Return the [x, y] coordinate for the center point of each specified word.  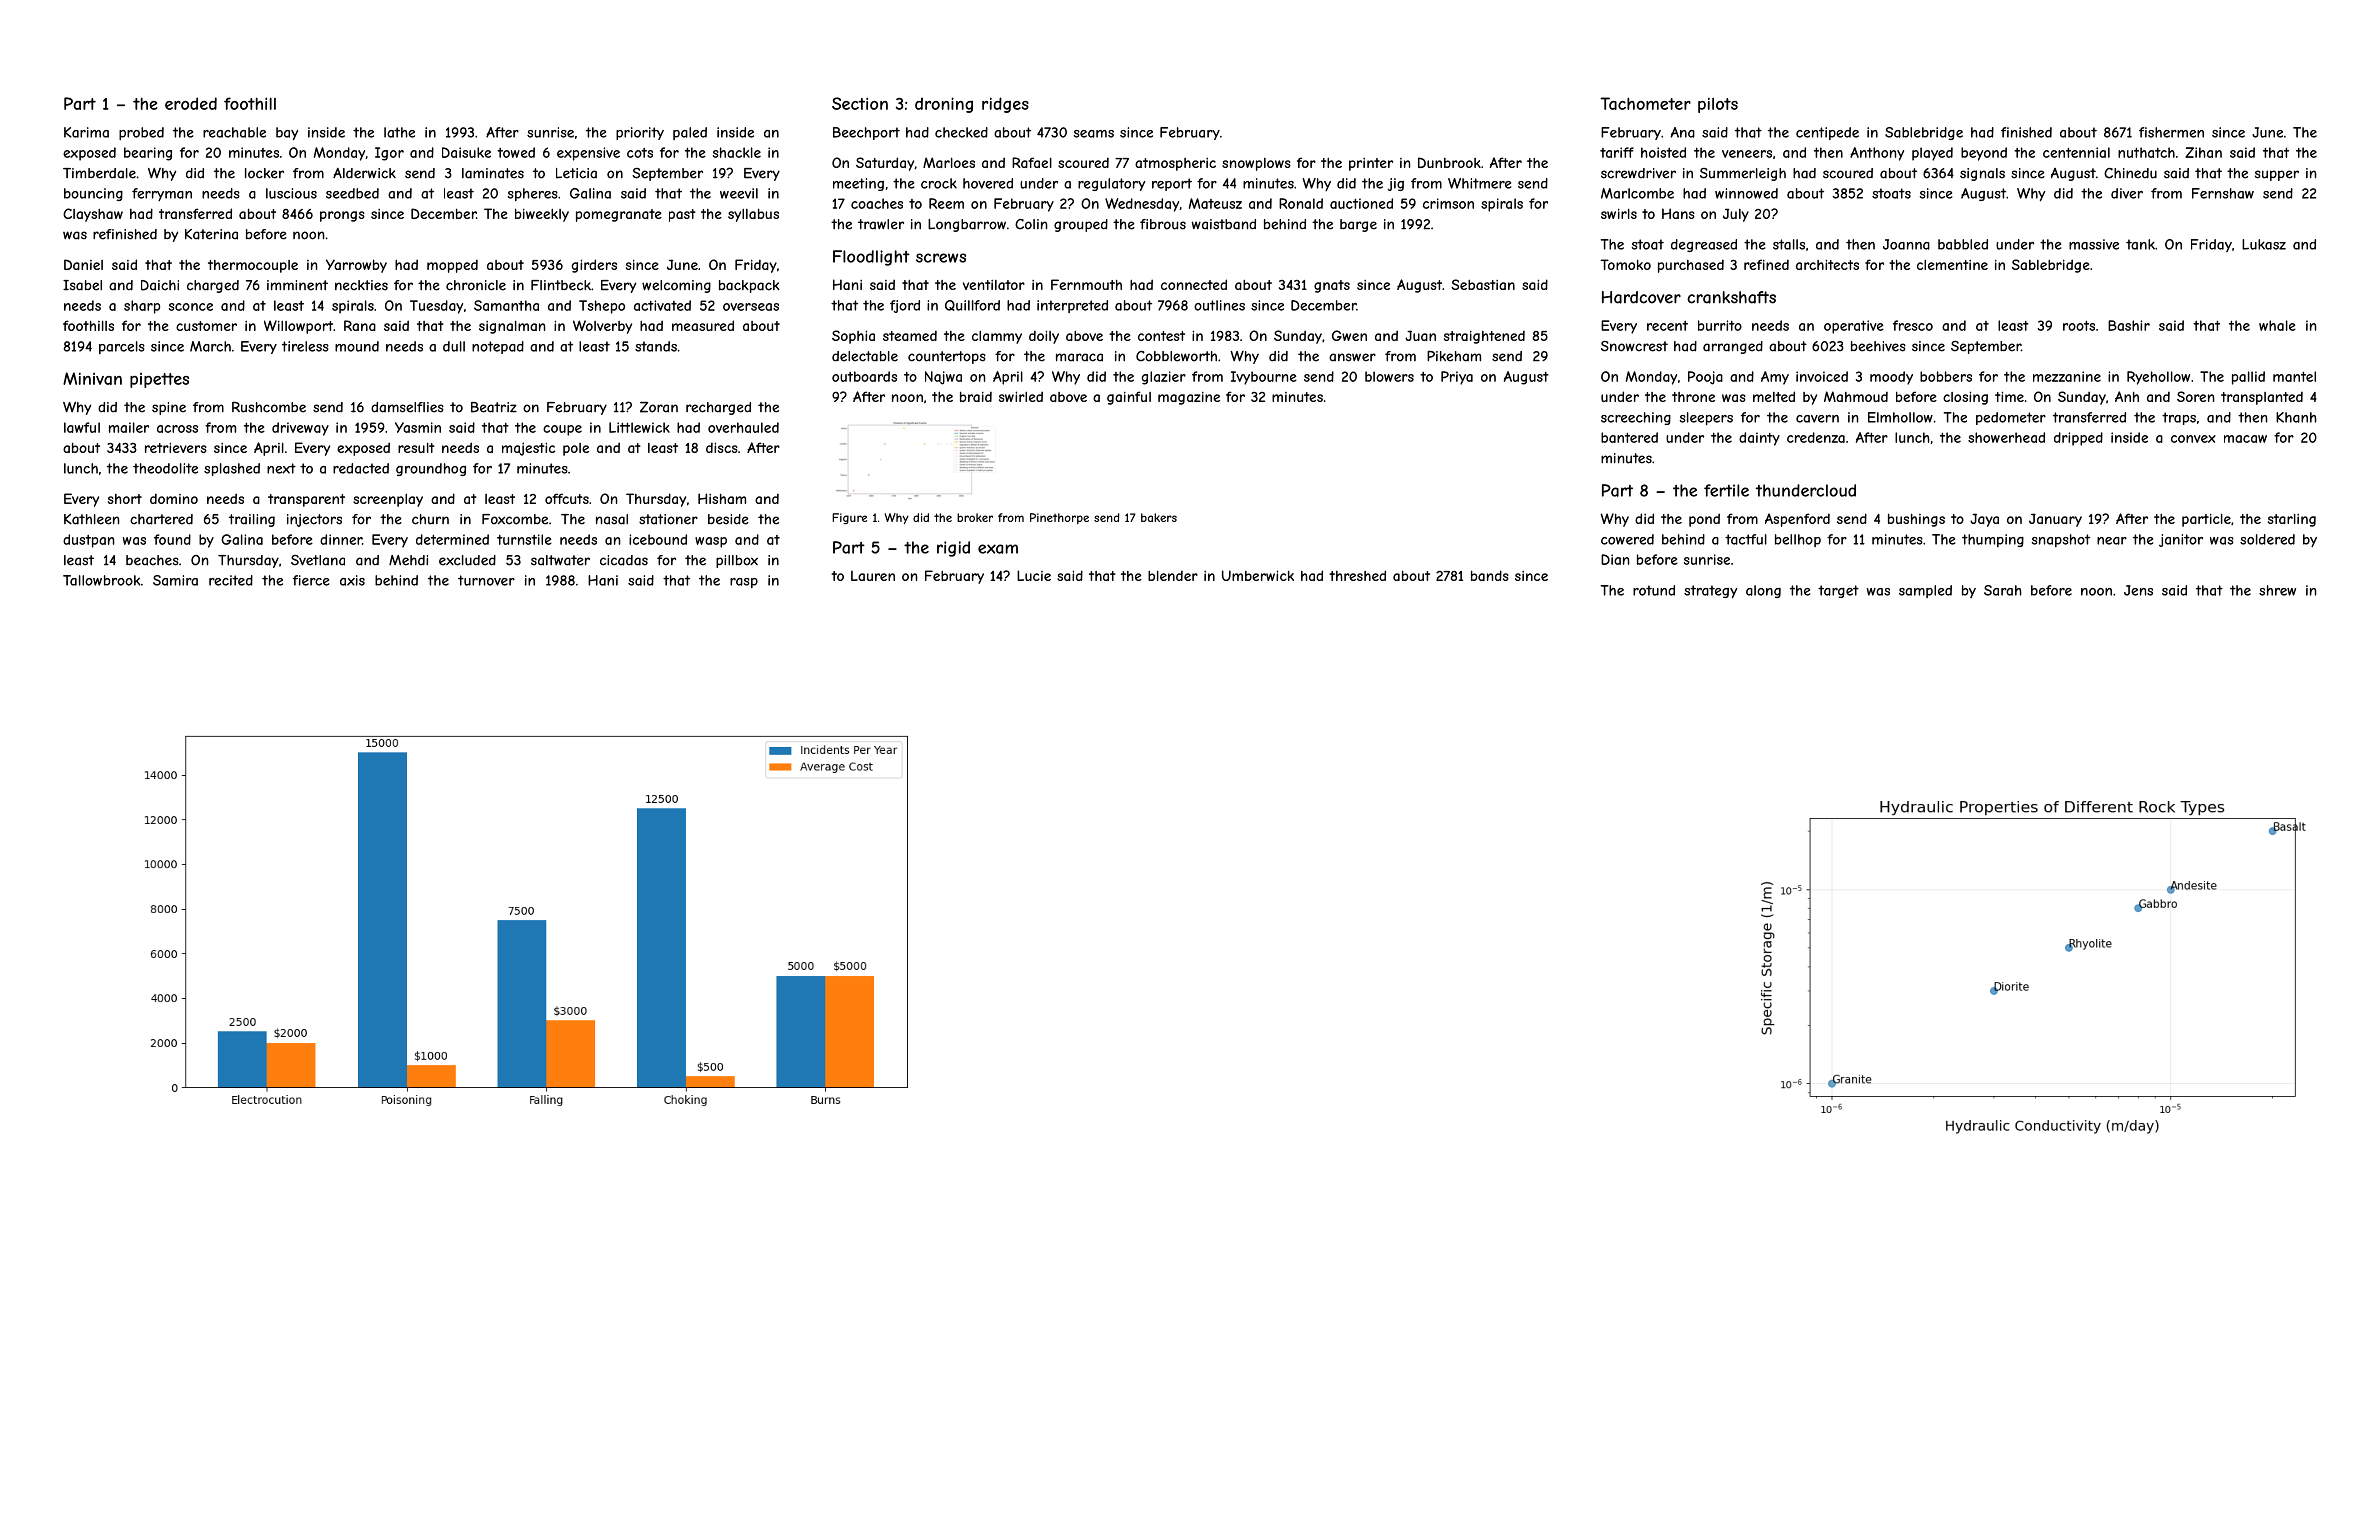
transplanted [2262, 398]
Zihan [2203, 152]
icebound [658, 539]
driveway [300, 429]
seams [1093, 134]
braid [976, 396]
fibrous [1163, 224]
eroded [191, 103]
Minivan [92, 378]
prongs [342, 216]
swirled [1021, 396]
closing [1965, 398]
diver [2127, 193]
